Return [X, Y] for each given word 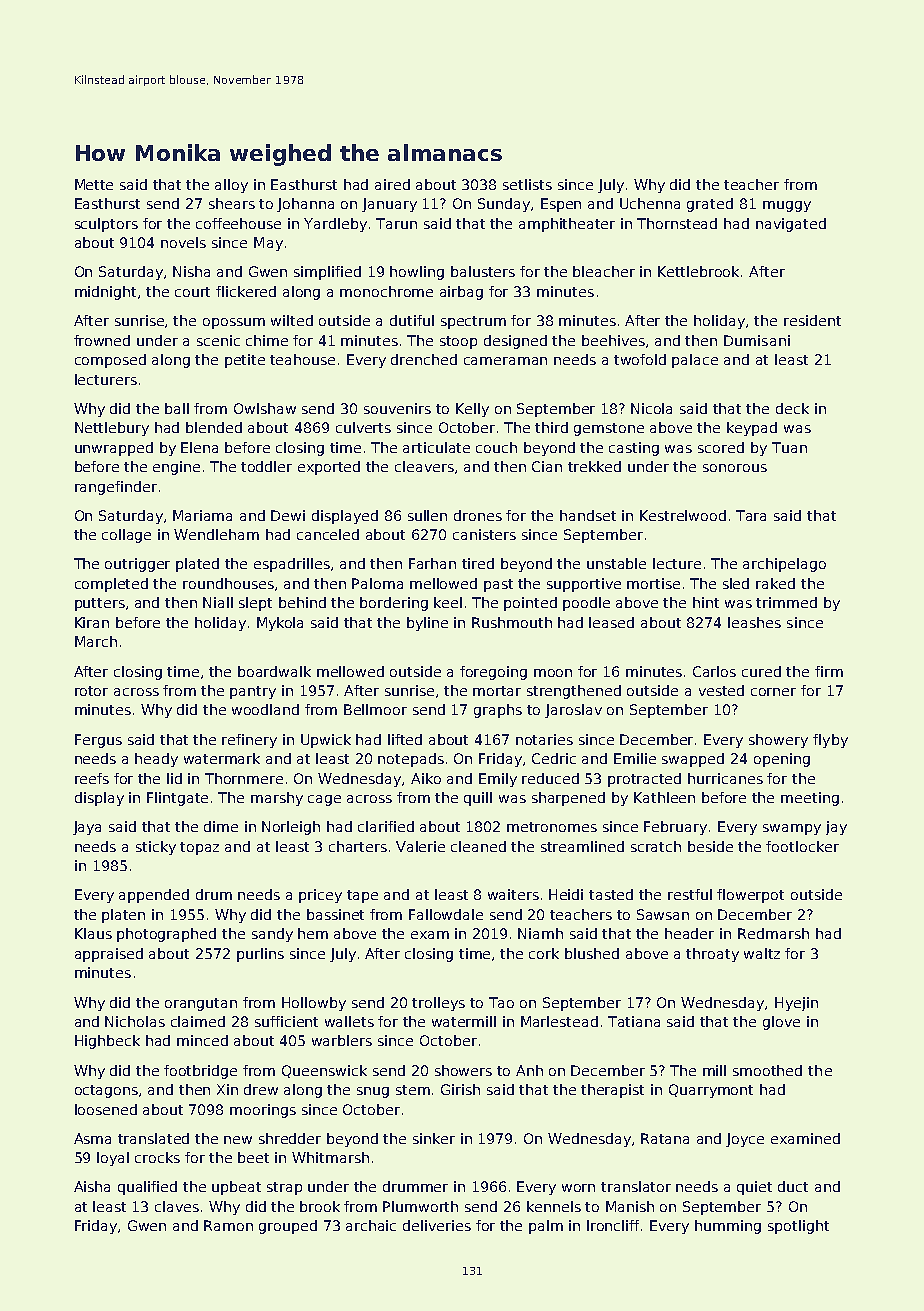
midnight [105, 293]
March [96, 641]
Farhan [432, 563]
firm [829, 671]
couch [496, 447]
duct [793, 1186]
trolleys [438, 1004]
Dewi [288, 515]
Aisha [92, 1186]
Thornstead [677, 223]
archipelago [784, 565]
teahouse [302, 359]
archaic [371, 1225]
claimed [198, 1021]
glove [781, 1023]
